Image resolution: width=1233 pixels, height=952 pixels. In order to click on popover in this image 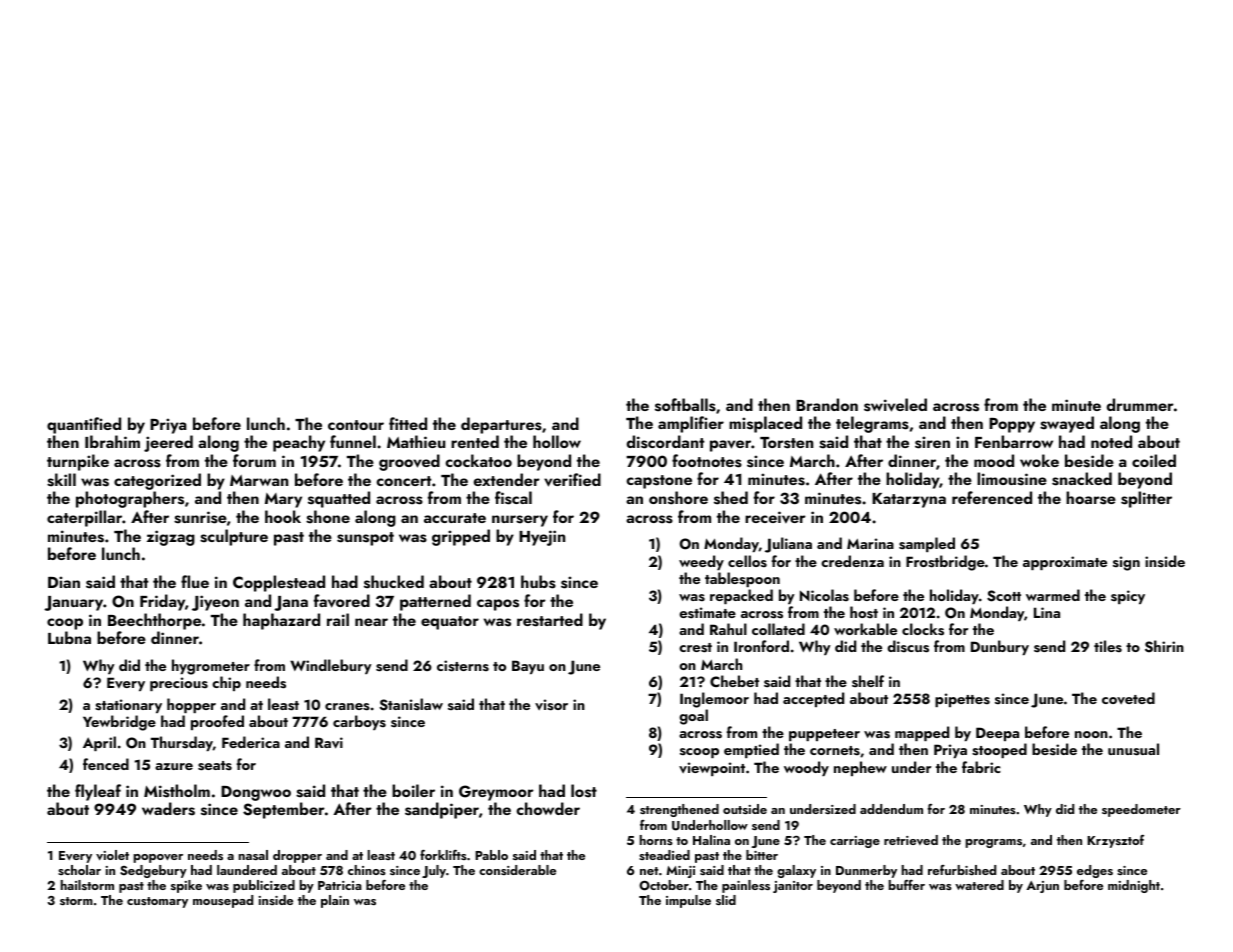, I will do `click(158, 858)`.
